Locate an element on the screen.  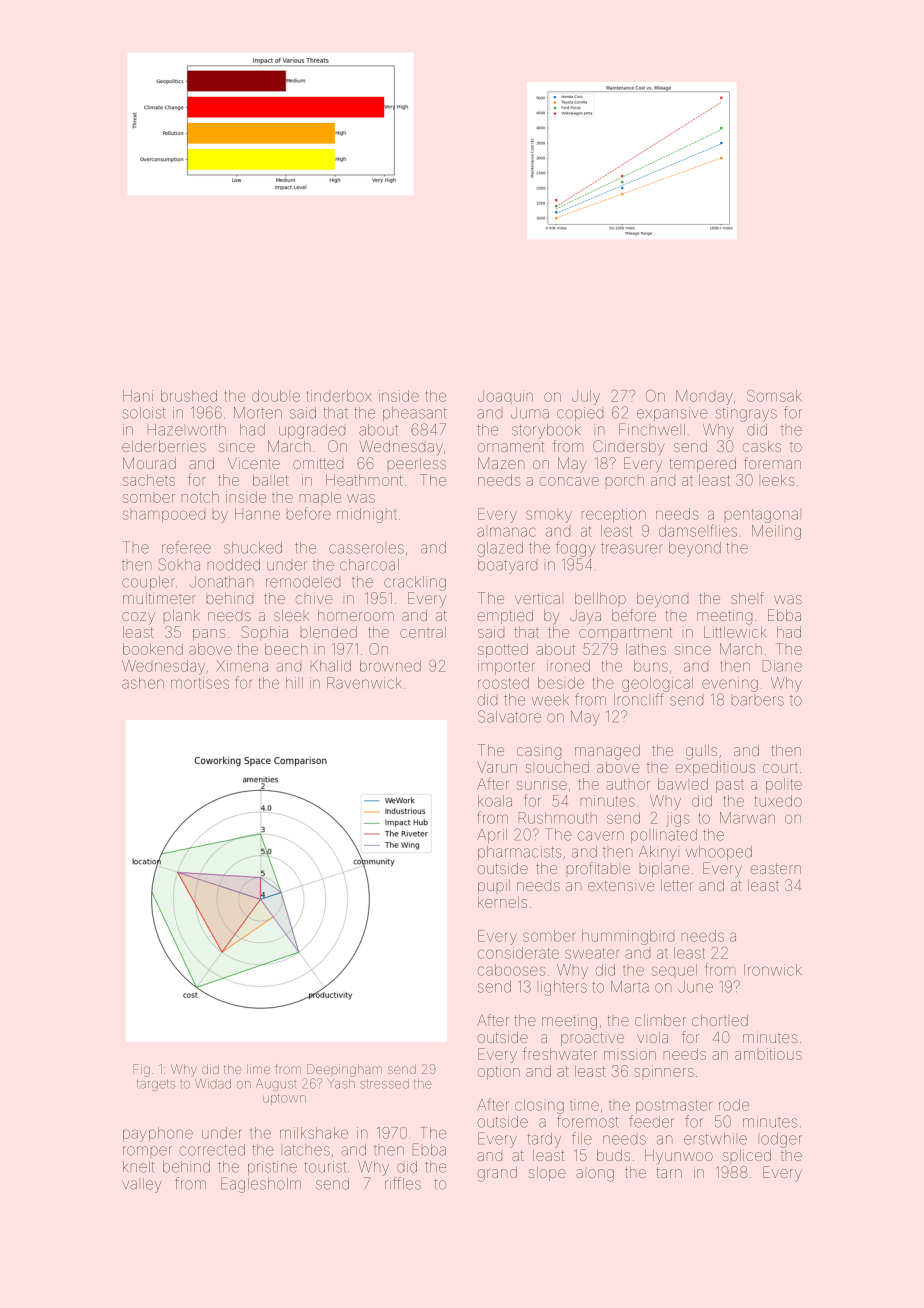
brushed is located at coordinates (189, 396).
